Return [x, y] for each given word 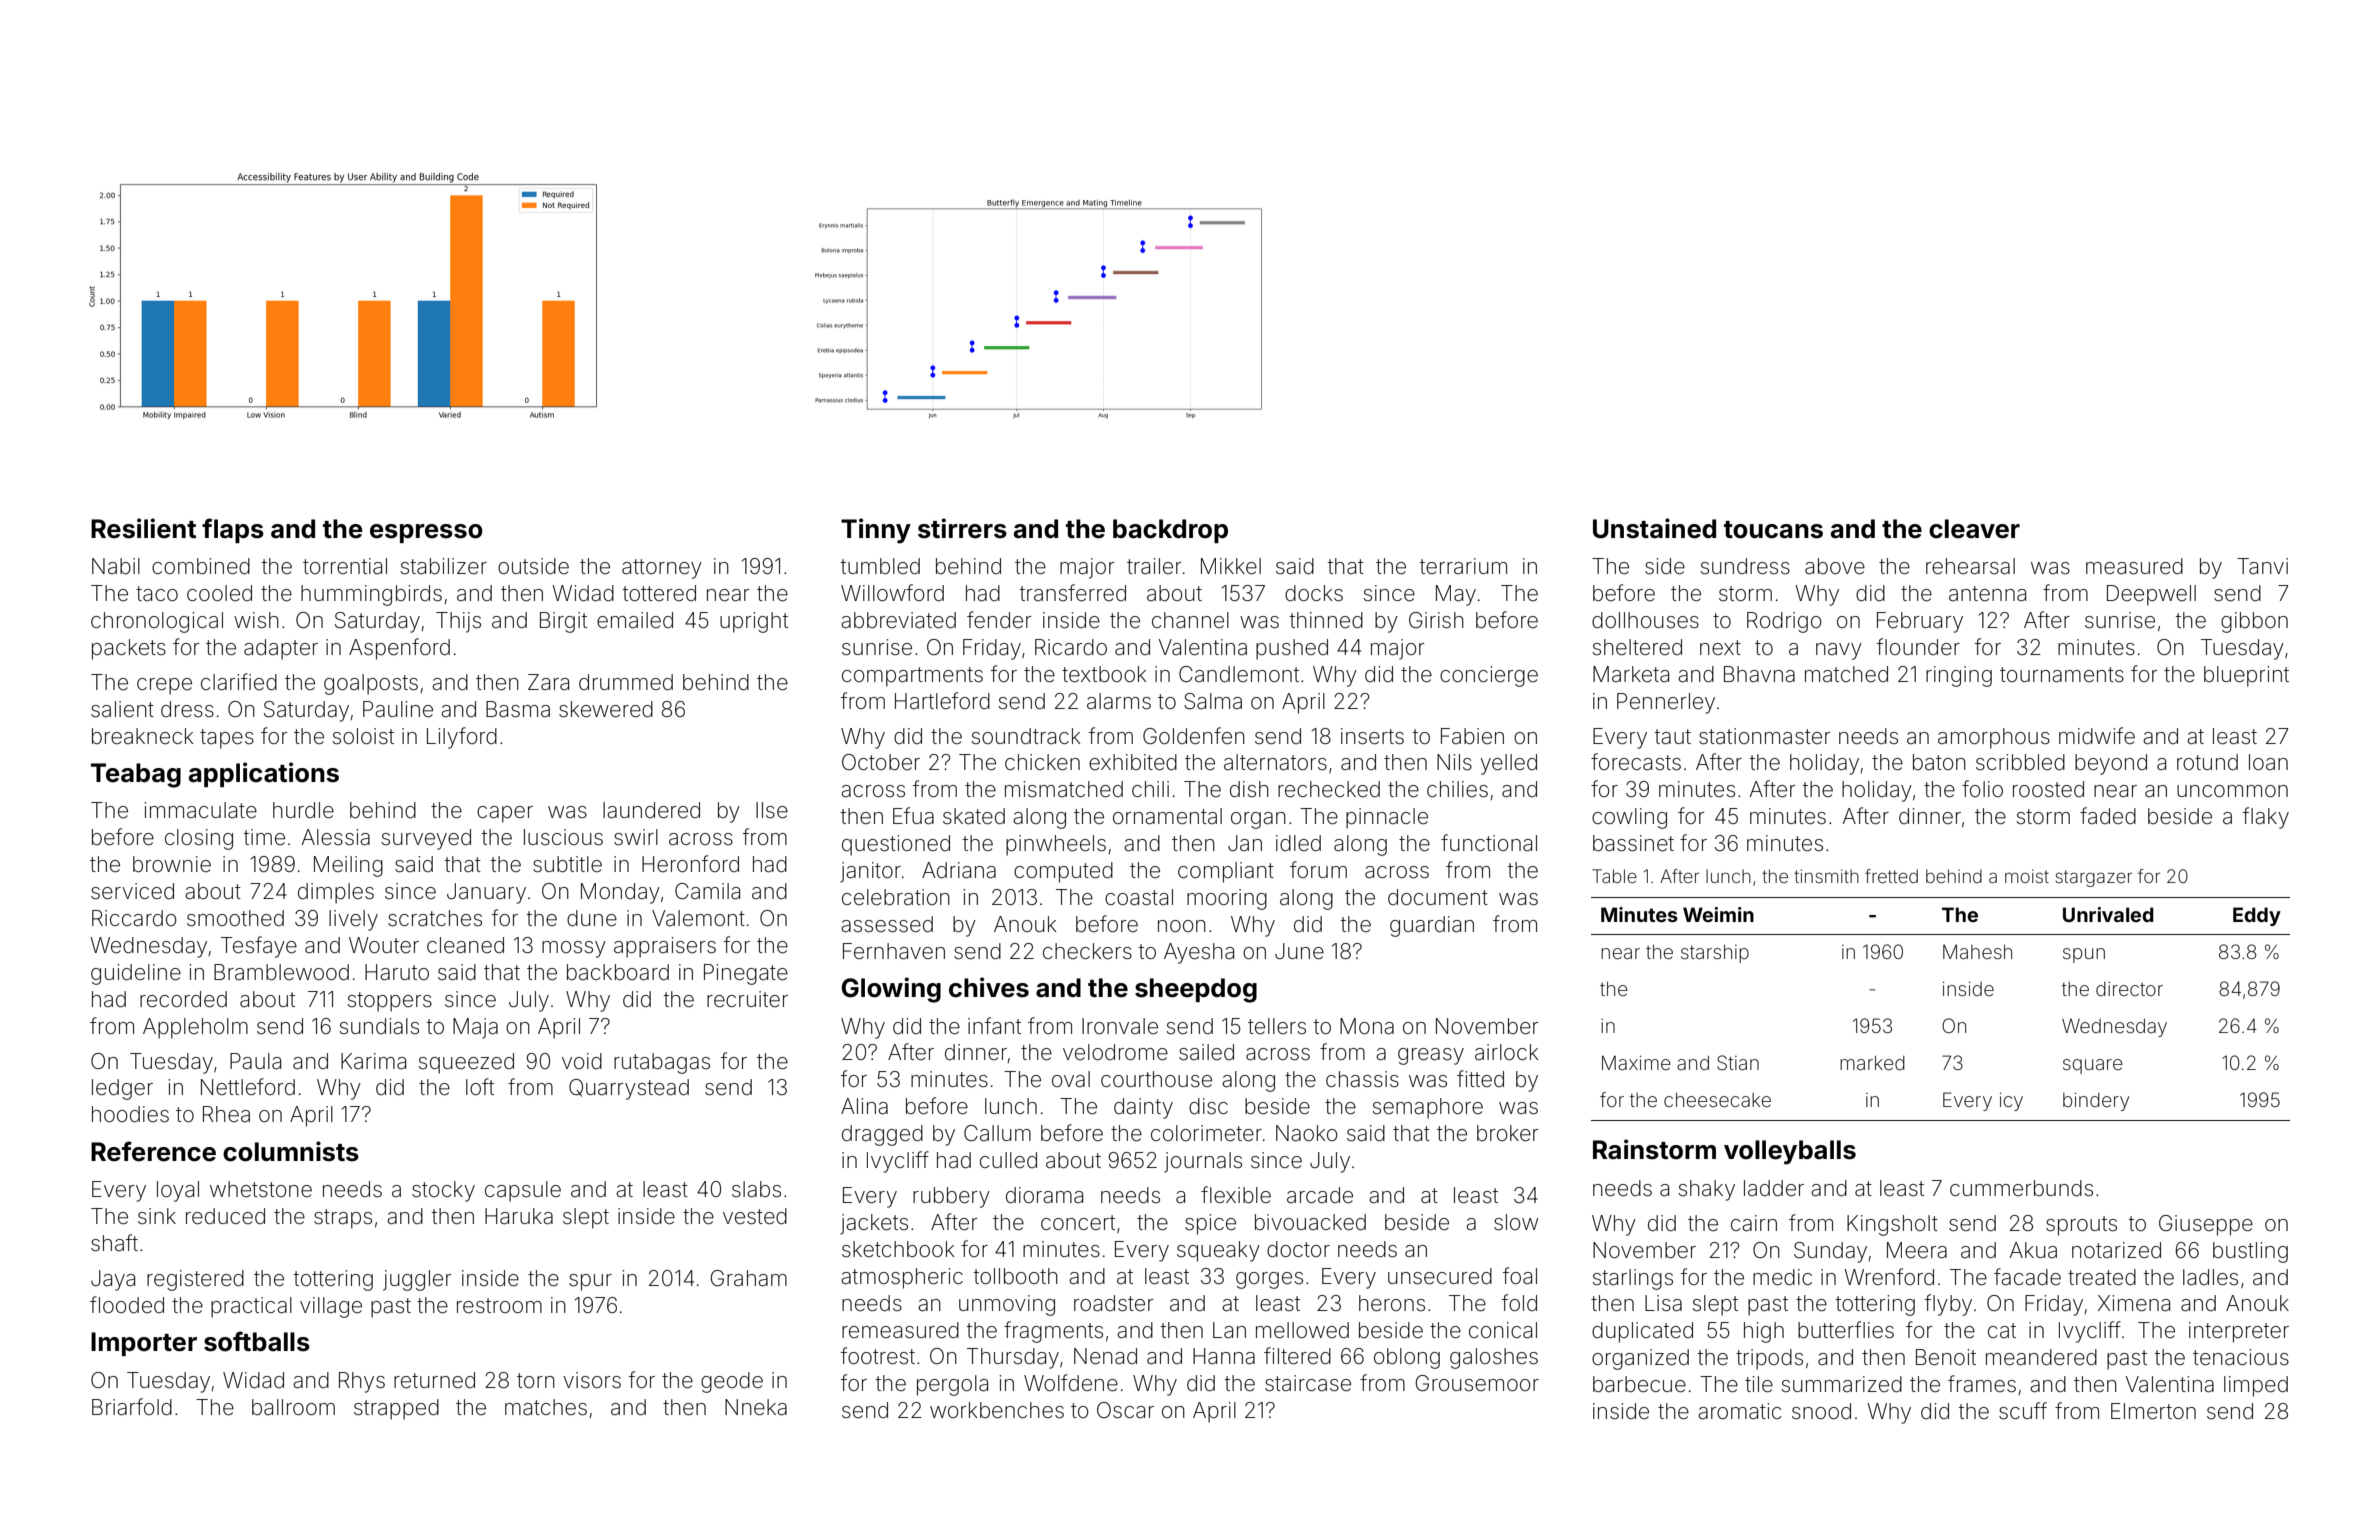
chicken [1042, 762]
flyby [1948, 1305]
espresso [426, 533]
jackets [874, 1224]
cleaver [1974, 529]
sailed [1206, 1052]
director [2129, 989]
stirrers [962, 528]
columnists [291, 1151]
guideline [136, 974]
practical [251, 1307]
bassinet [1633, 843]
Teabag [136, 775]
